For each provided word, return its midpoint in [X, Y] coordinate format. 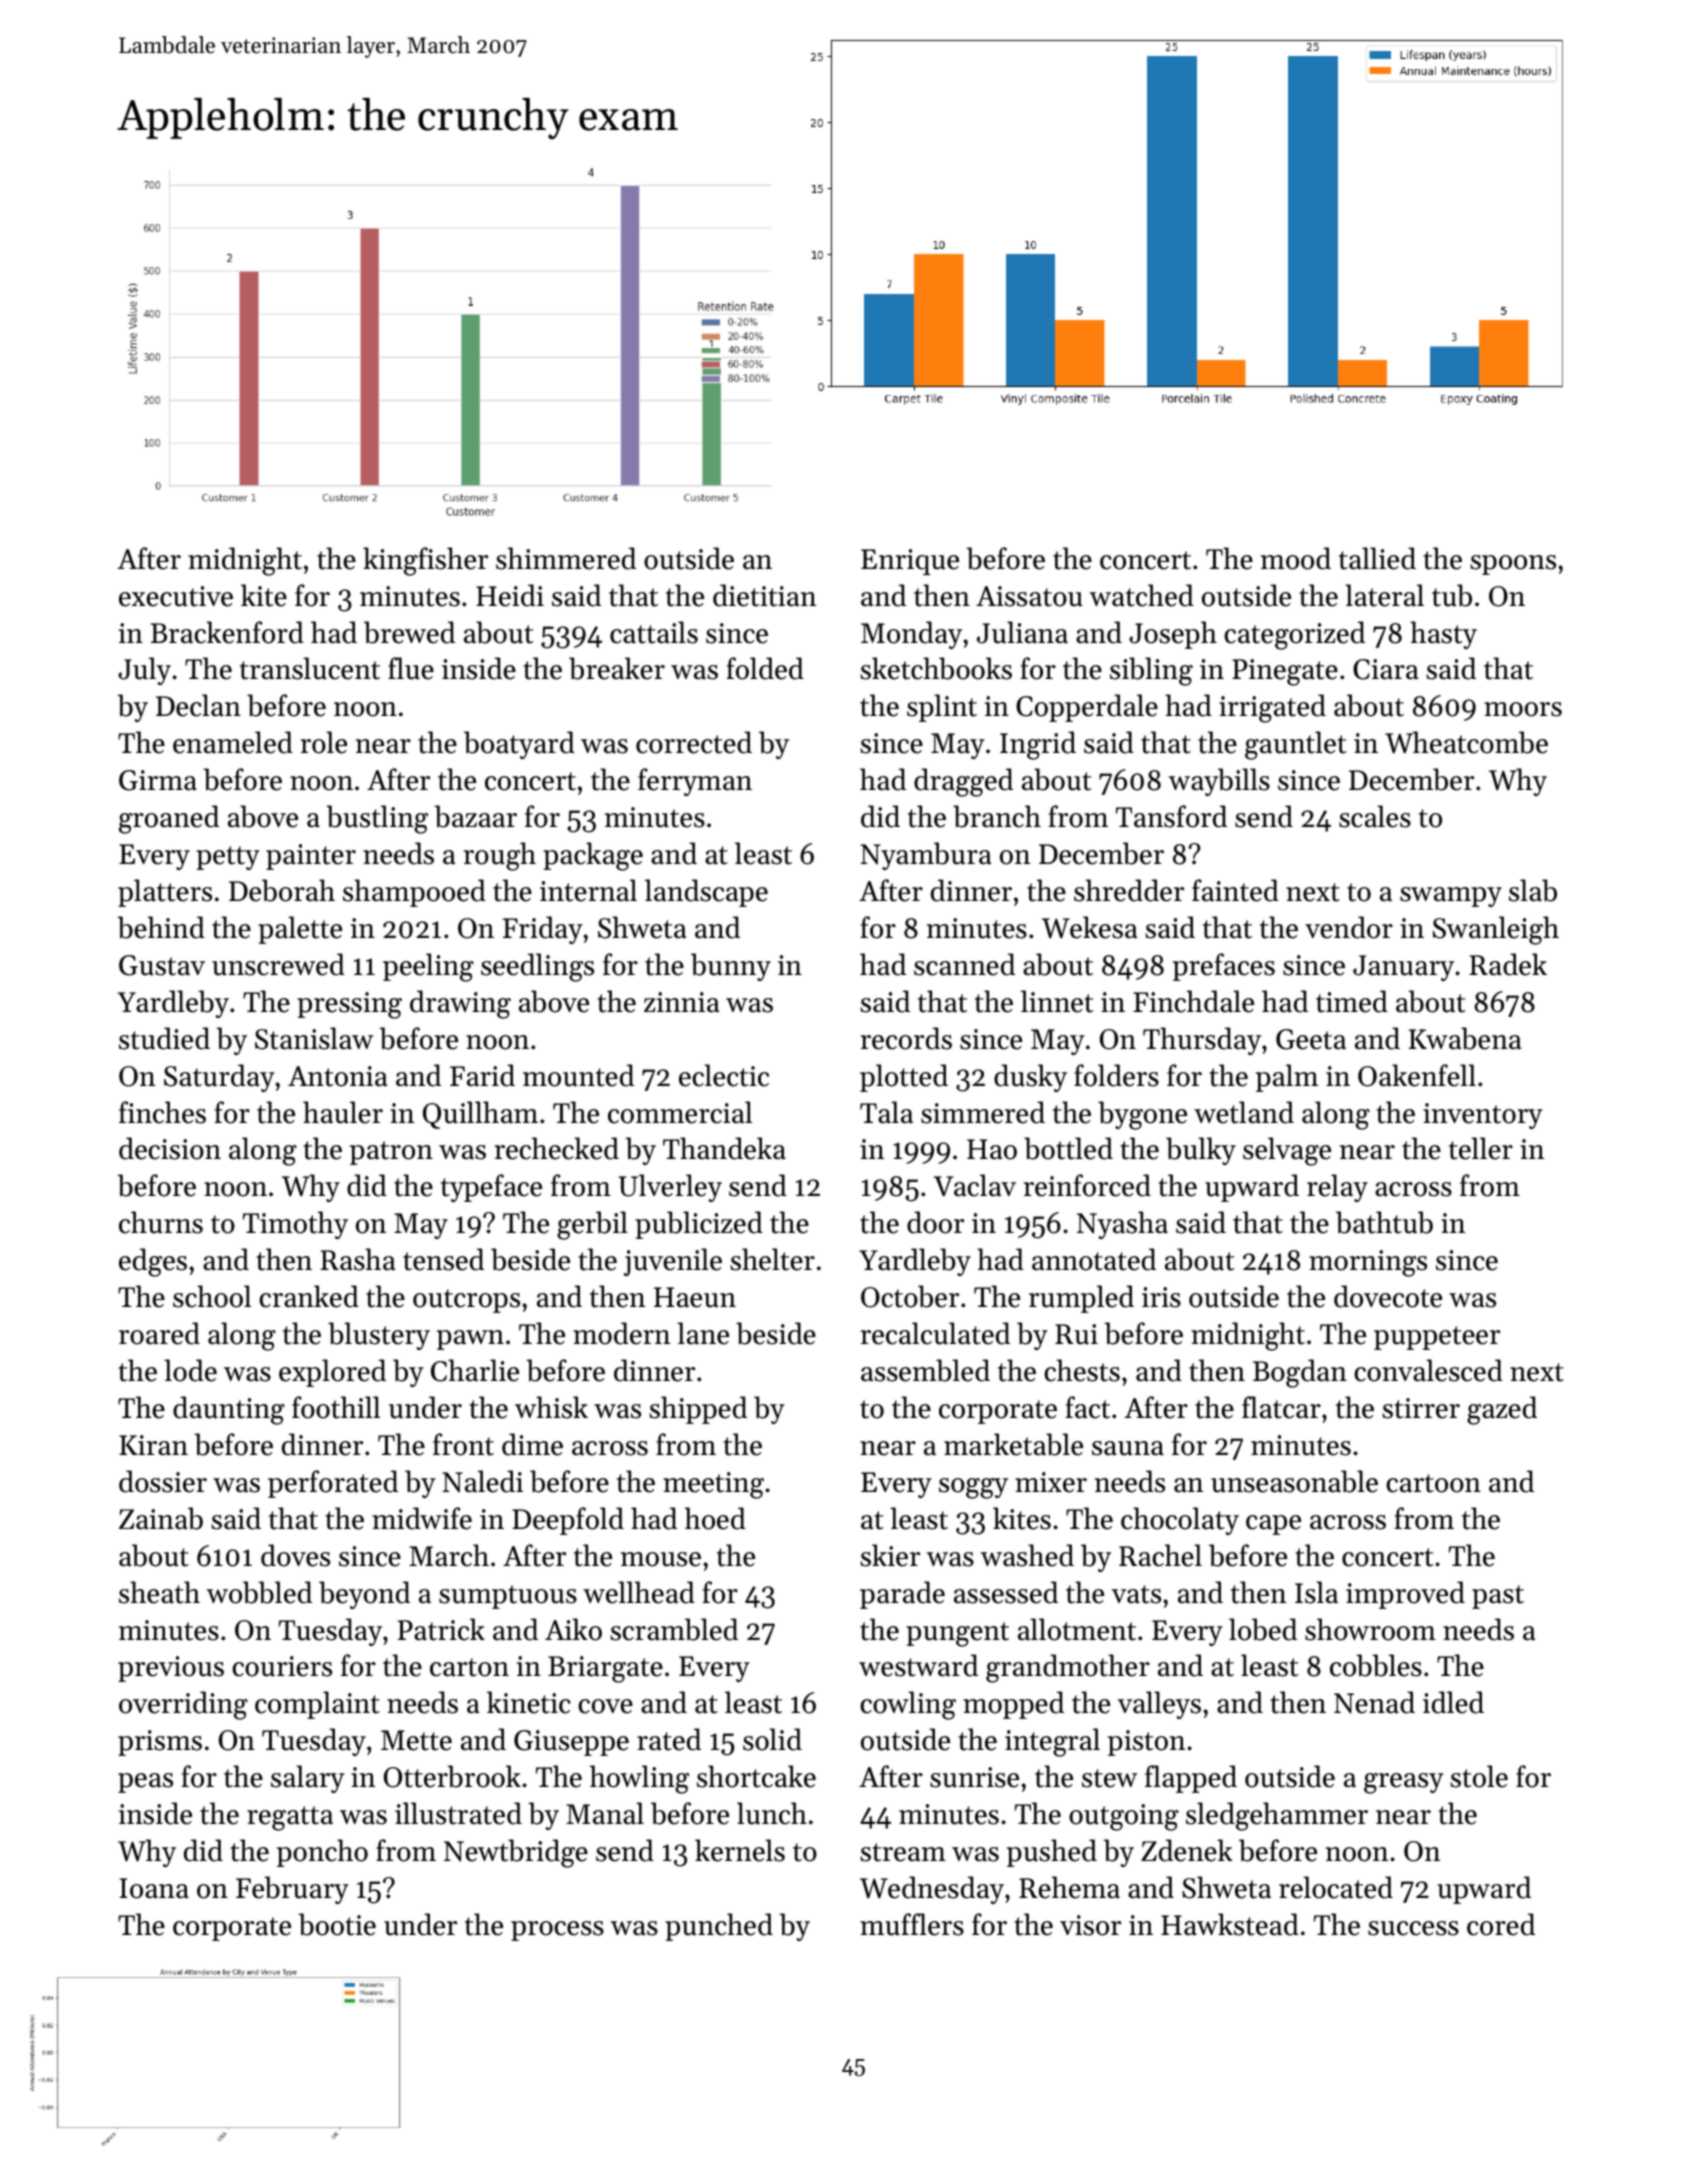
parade [902, 1595]
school [212, 1296]
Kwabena [1465, 1038]
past [1498, 1597]
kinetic [529, 1702]
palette [300, 930]
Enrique [910, 562]
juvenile [673, 1262]
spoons [1513, 565]
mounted [578, 1075]
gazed [1502, 1410]
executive [176, 596]
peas [145, 1783]
